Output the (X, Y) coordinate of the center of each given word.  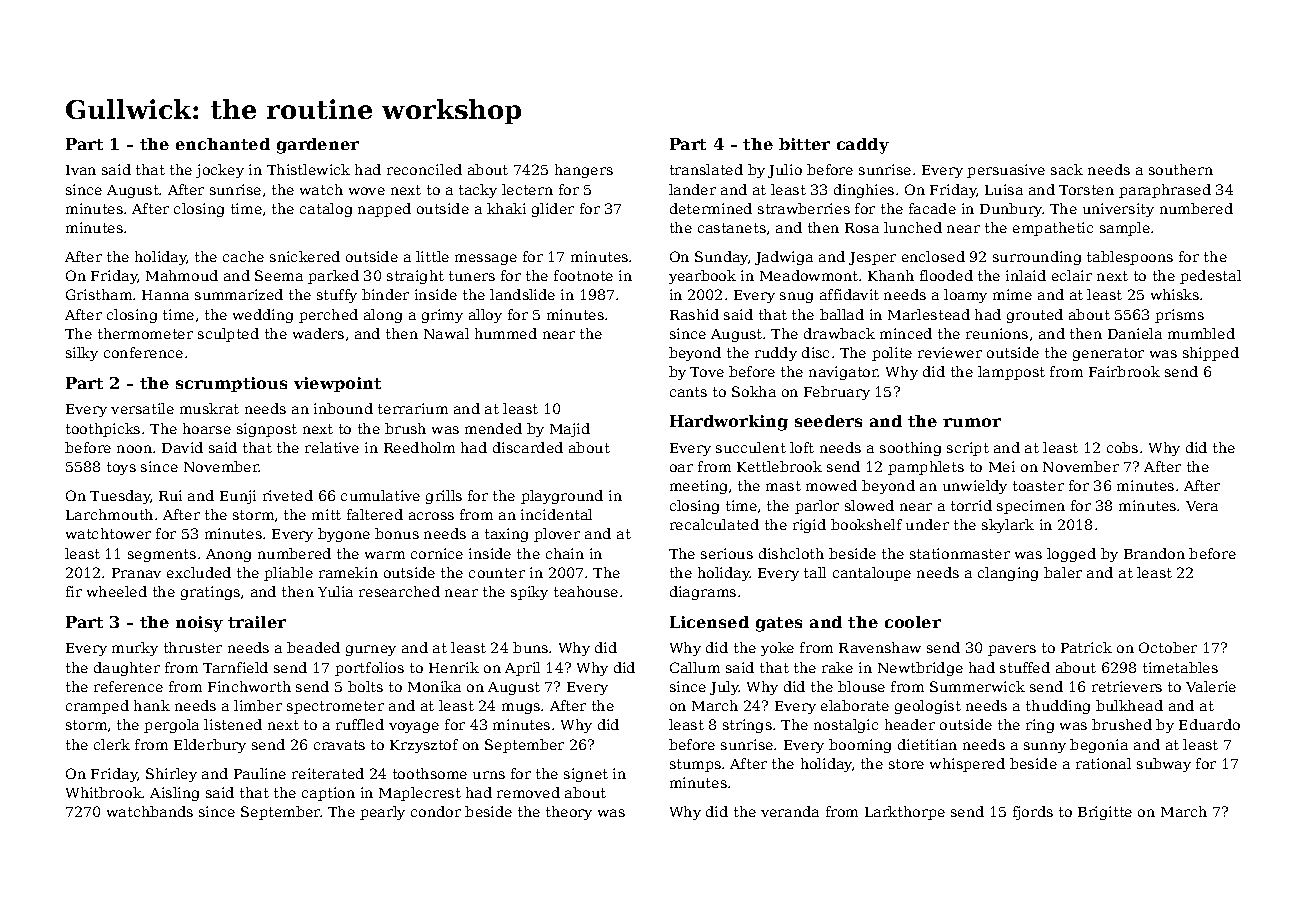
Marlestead (929, 314)
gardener (318, 146)
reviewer (950, 352)
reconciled (424, 169)
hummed (506, 333)
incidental (556, 514)
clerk (112, 744)
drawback (839, 333)
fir (74, 591)
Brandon (1154, 553)
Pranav (136, 573)
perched (328, 316)
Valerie (1211, 686)
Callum (695, 667)
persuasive (1006, 171)
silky (82, 354)
